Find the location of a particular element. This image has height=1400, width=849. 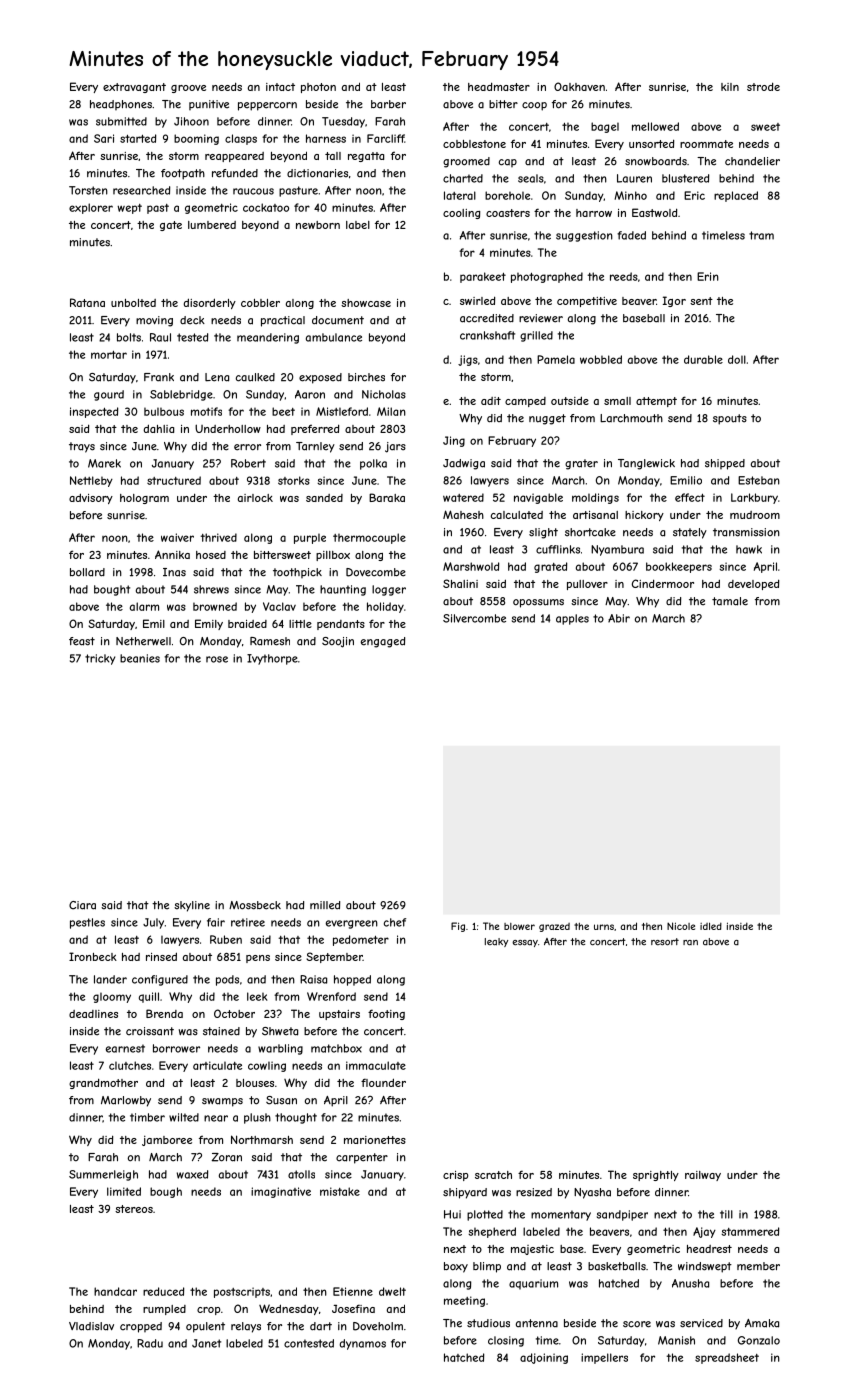

strode is located at coordinates (763, 86).
